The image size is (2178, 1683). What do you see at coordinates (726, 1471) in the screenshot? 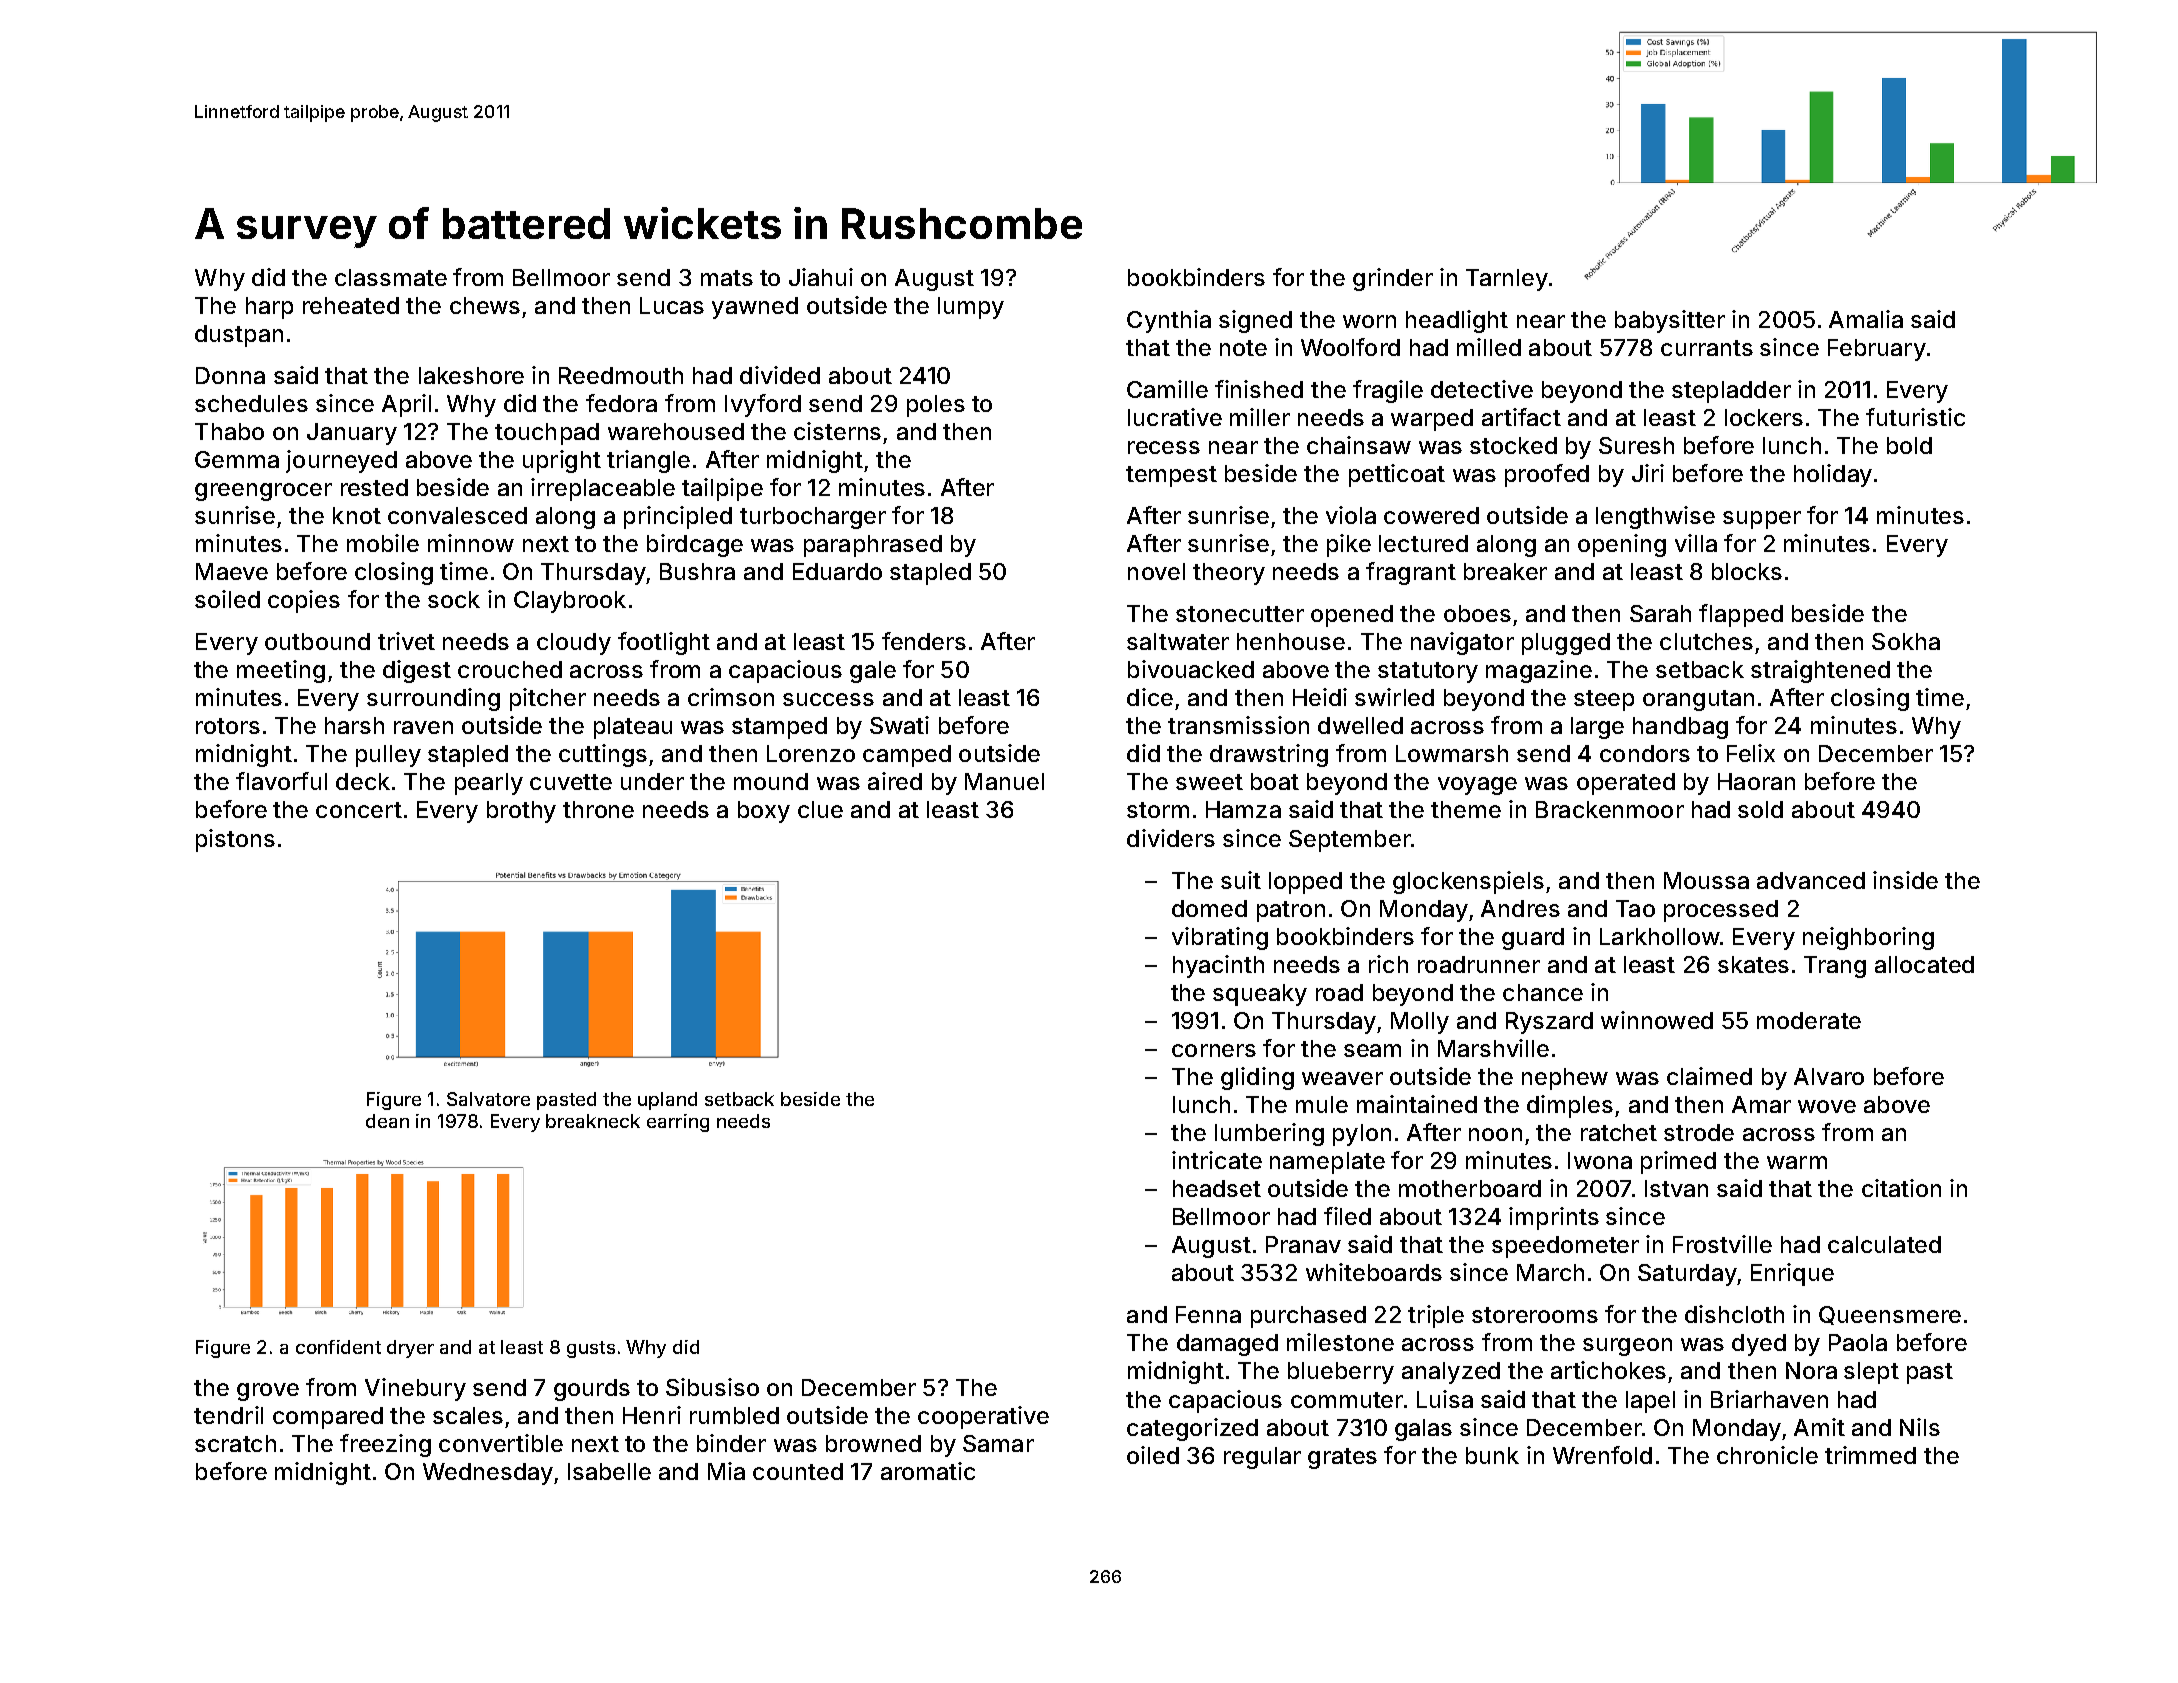
I see `Mia` at bounding box center [726, 1471].
